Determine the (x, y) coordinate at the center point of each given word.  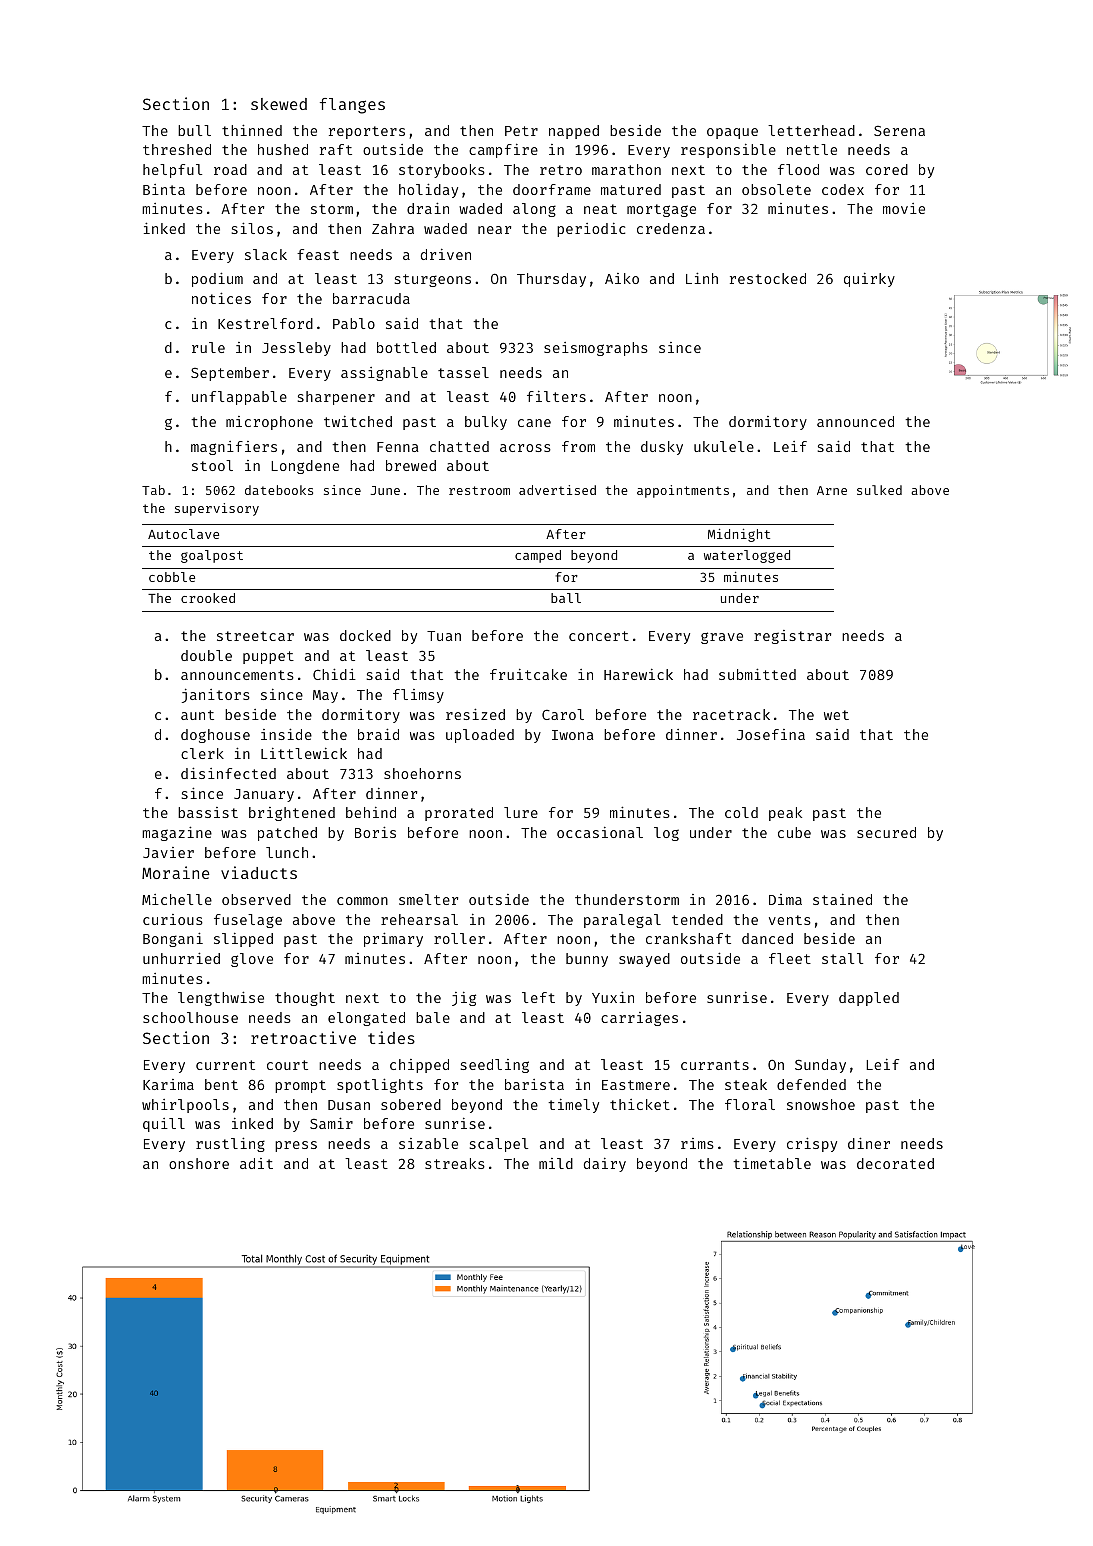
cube (794, 832)
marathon (626, 169)
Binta (164, 189)
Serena (899, 131)
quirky (869, 279)
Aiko (622, 278)
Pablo (354, 323)
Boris (375, 832)
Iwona (572, 735)
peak (785, 814)
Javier (168, 852)
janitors (216, 695)
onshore (199, 1163)
